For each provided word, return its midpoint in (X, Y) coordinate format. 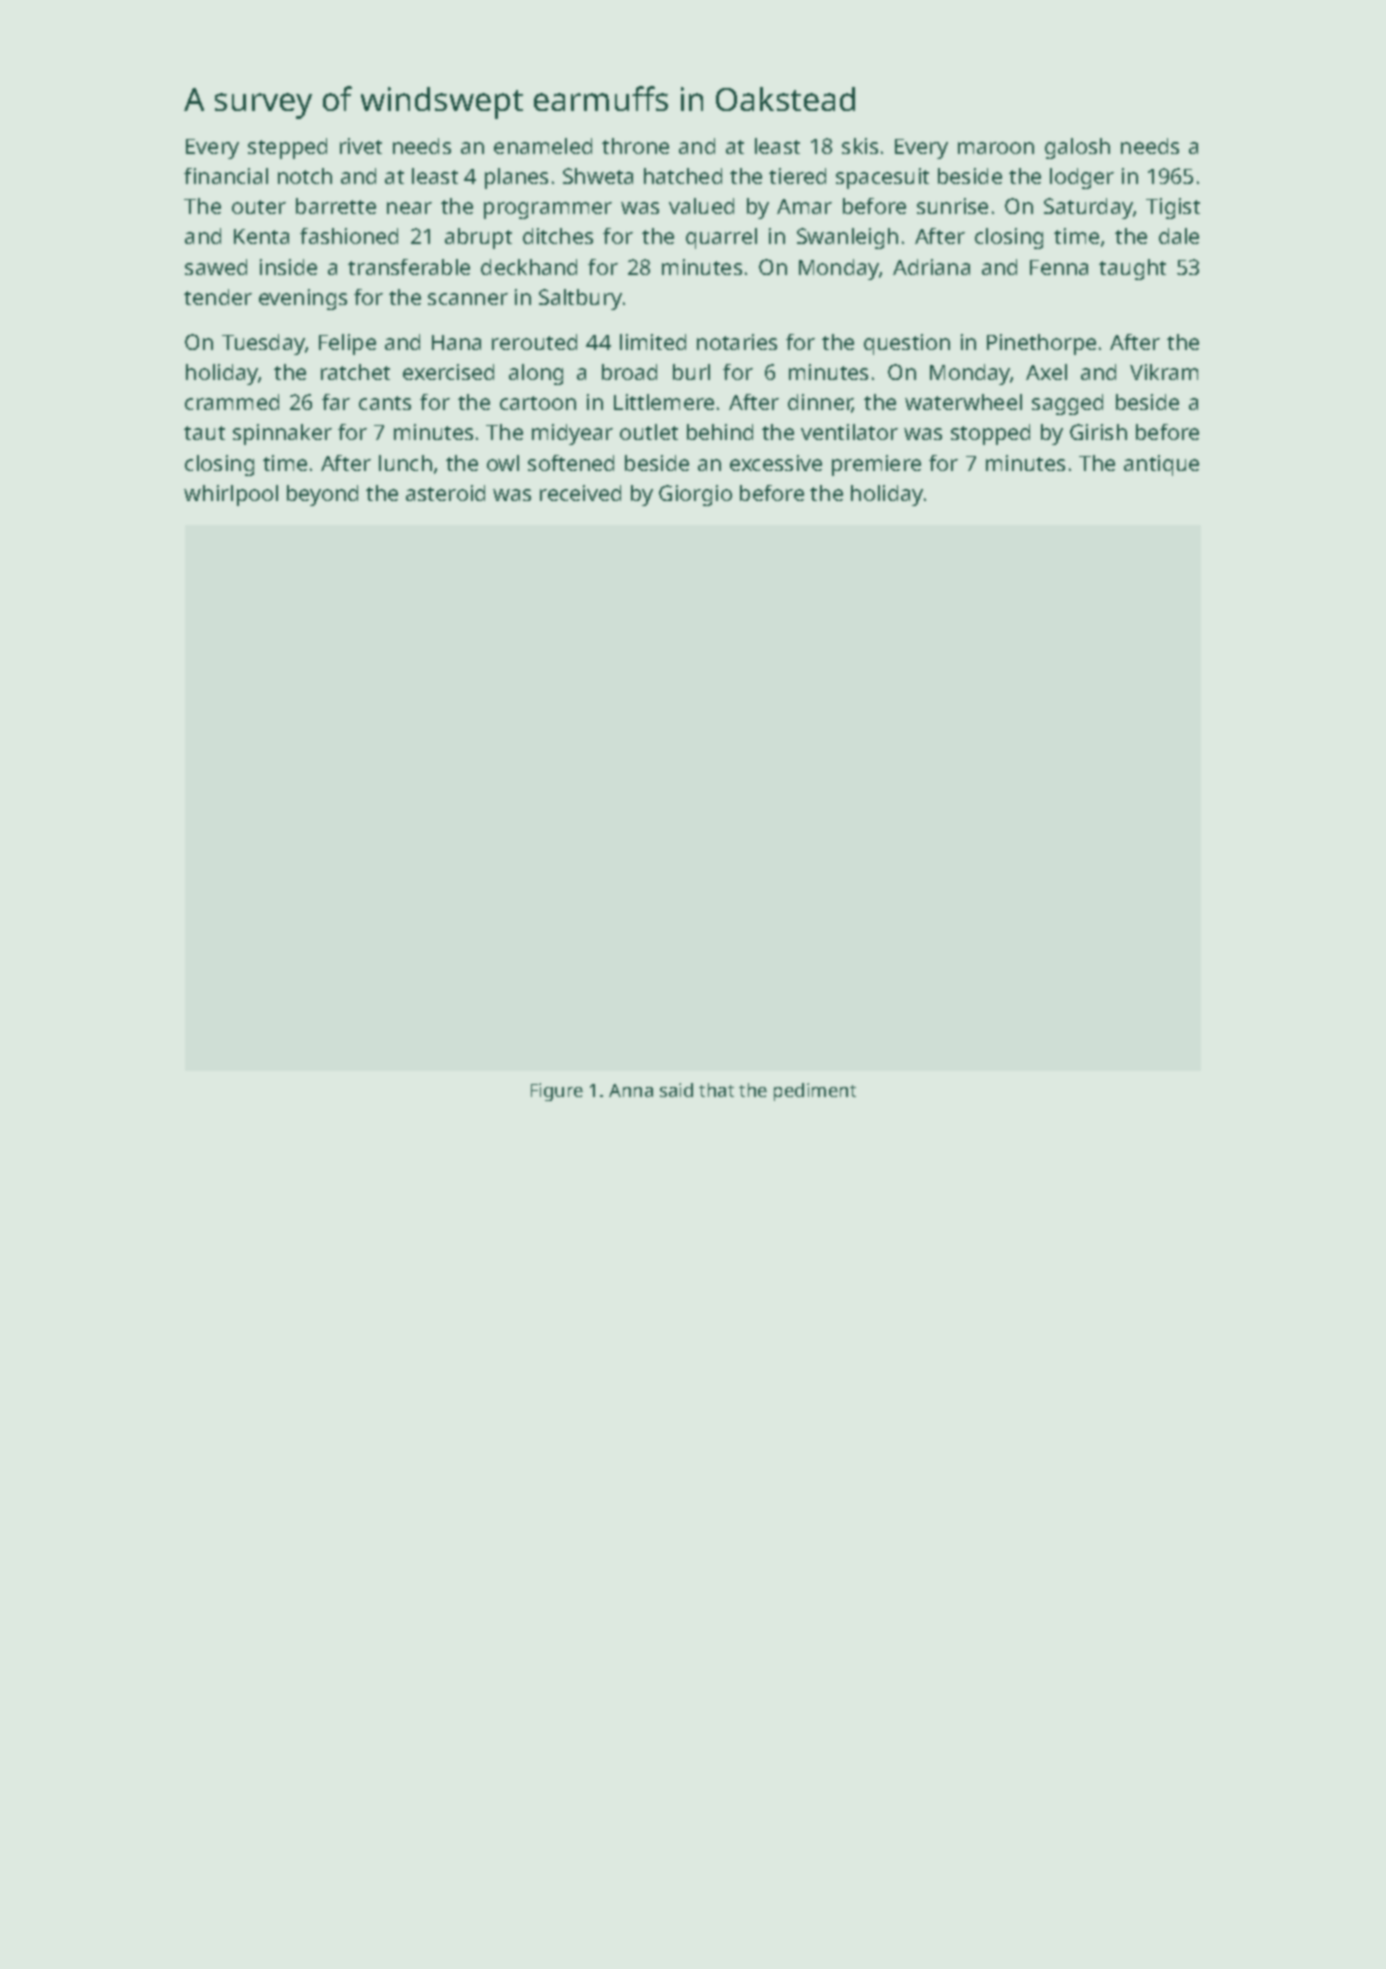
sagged (1067, 404)
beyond (322, 495)
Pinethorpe (1041, 344)
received (580, 493)
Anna (631, 1090)
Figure (557, 1092)
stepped (287, 148)
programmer (548, 210)
